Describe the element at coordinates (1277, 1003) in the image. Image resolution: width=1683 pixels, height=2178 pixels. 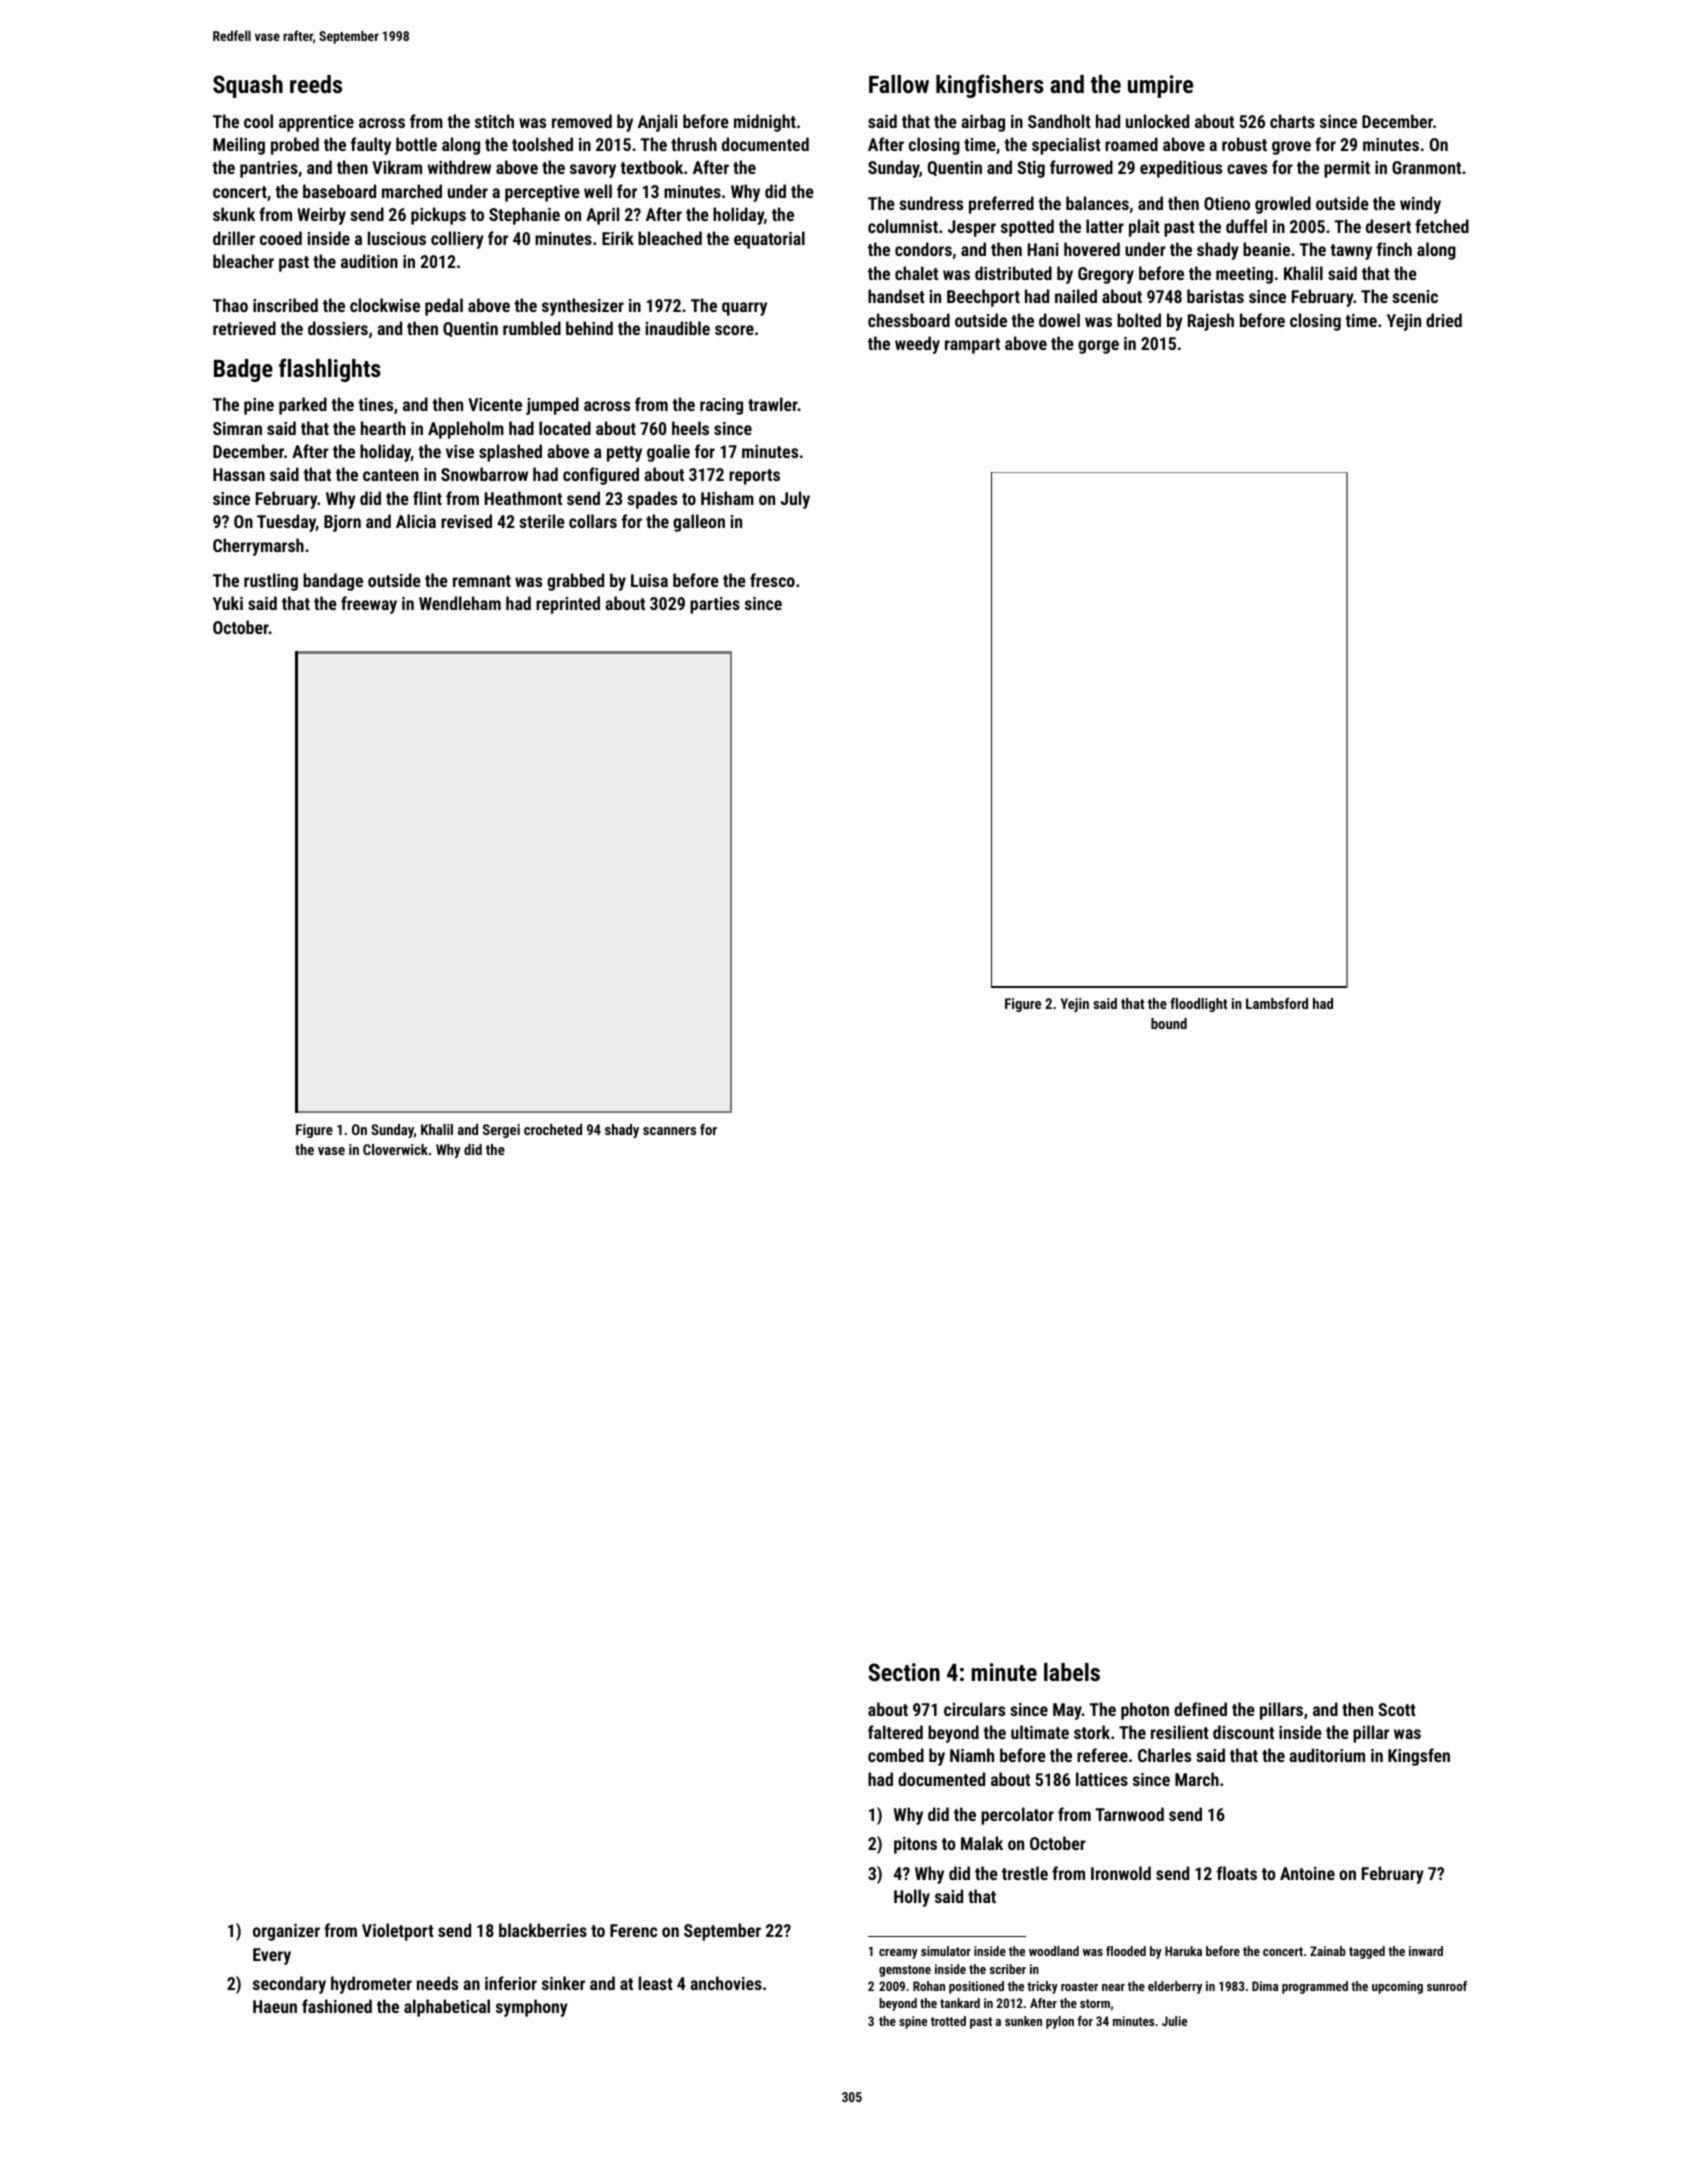
I see `Lambsford` at that location.
